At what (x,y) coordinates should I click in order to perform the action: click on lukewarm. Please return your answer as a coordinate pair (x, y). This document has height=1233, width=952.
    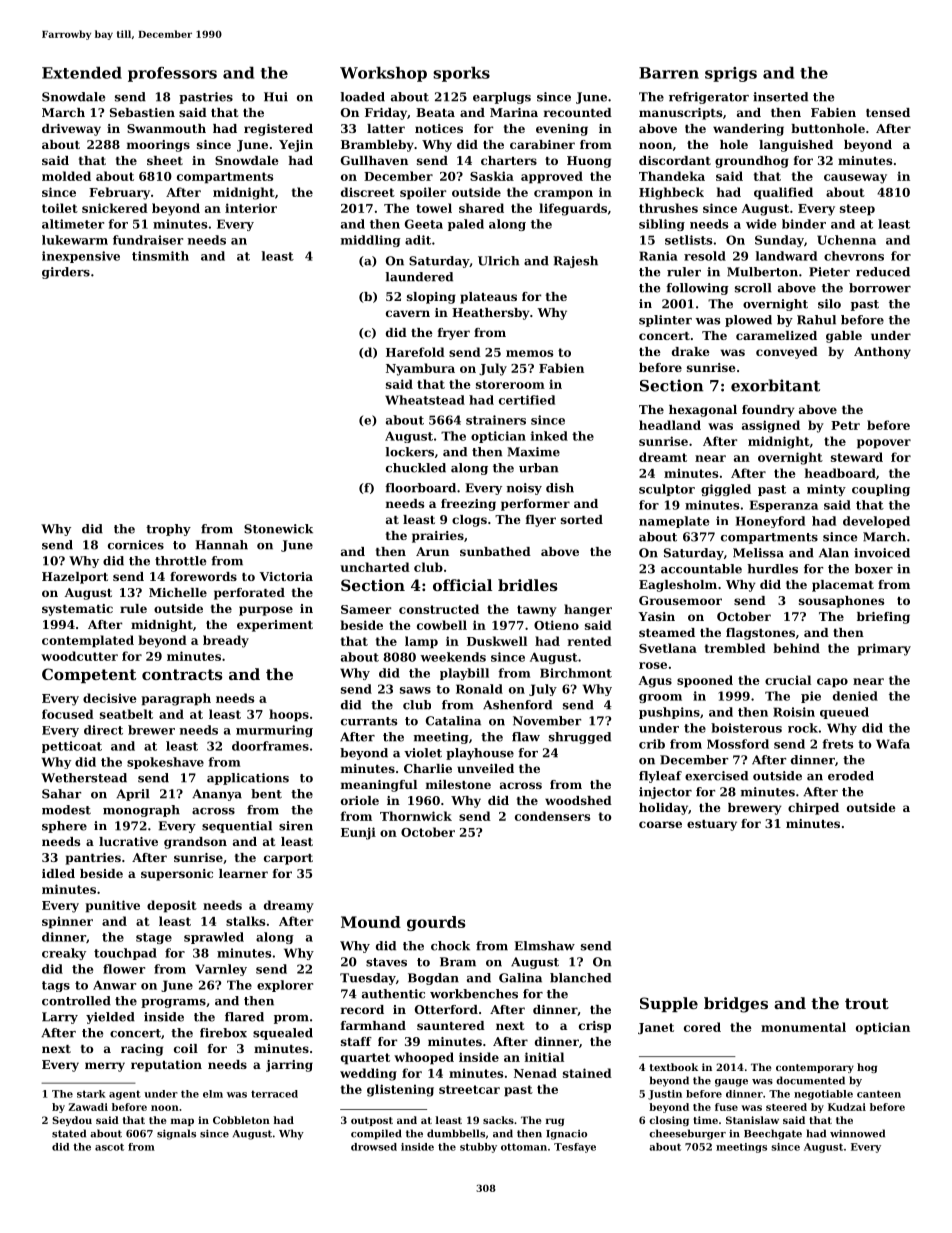
    Looking at the image, I should click on (75, 240).
